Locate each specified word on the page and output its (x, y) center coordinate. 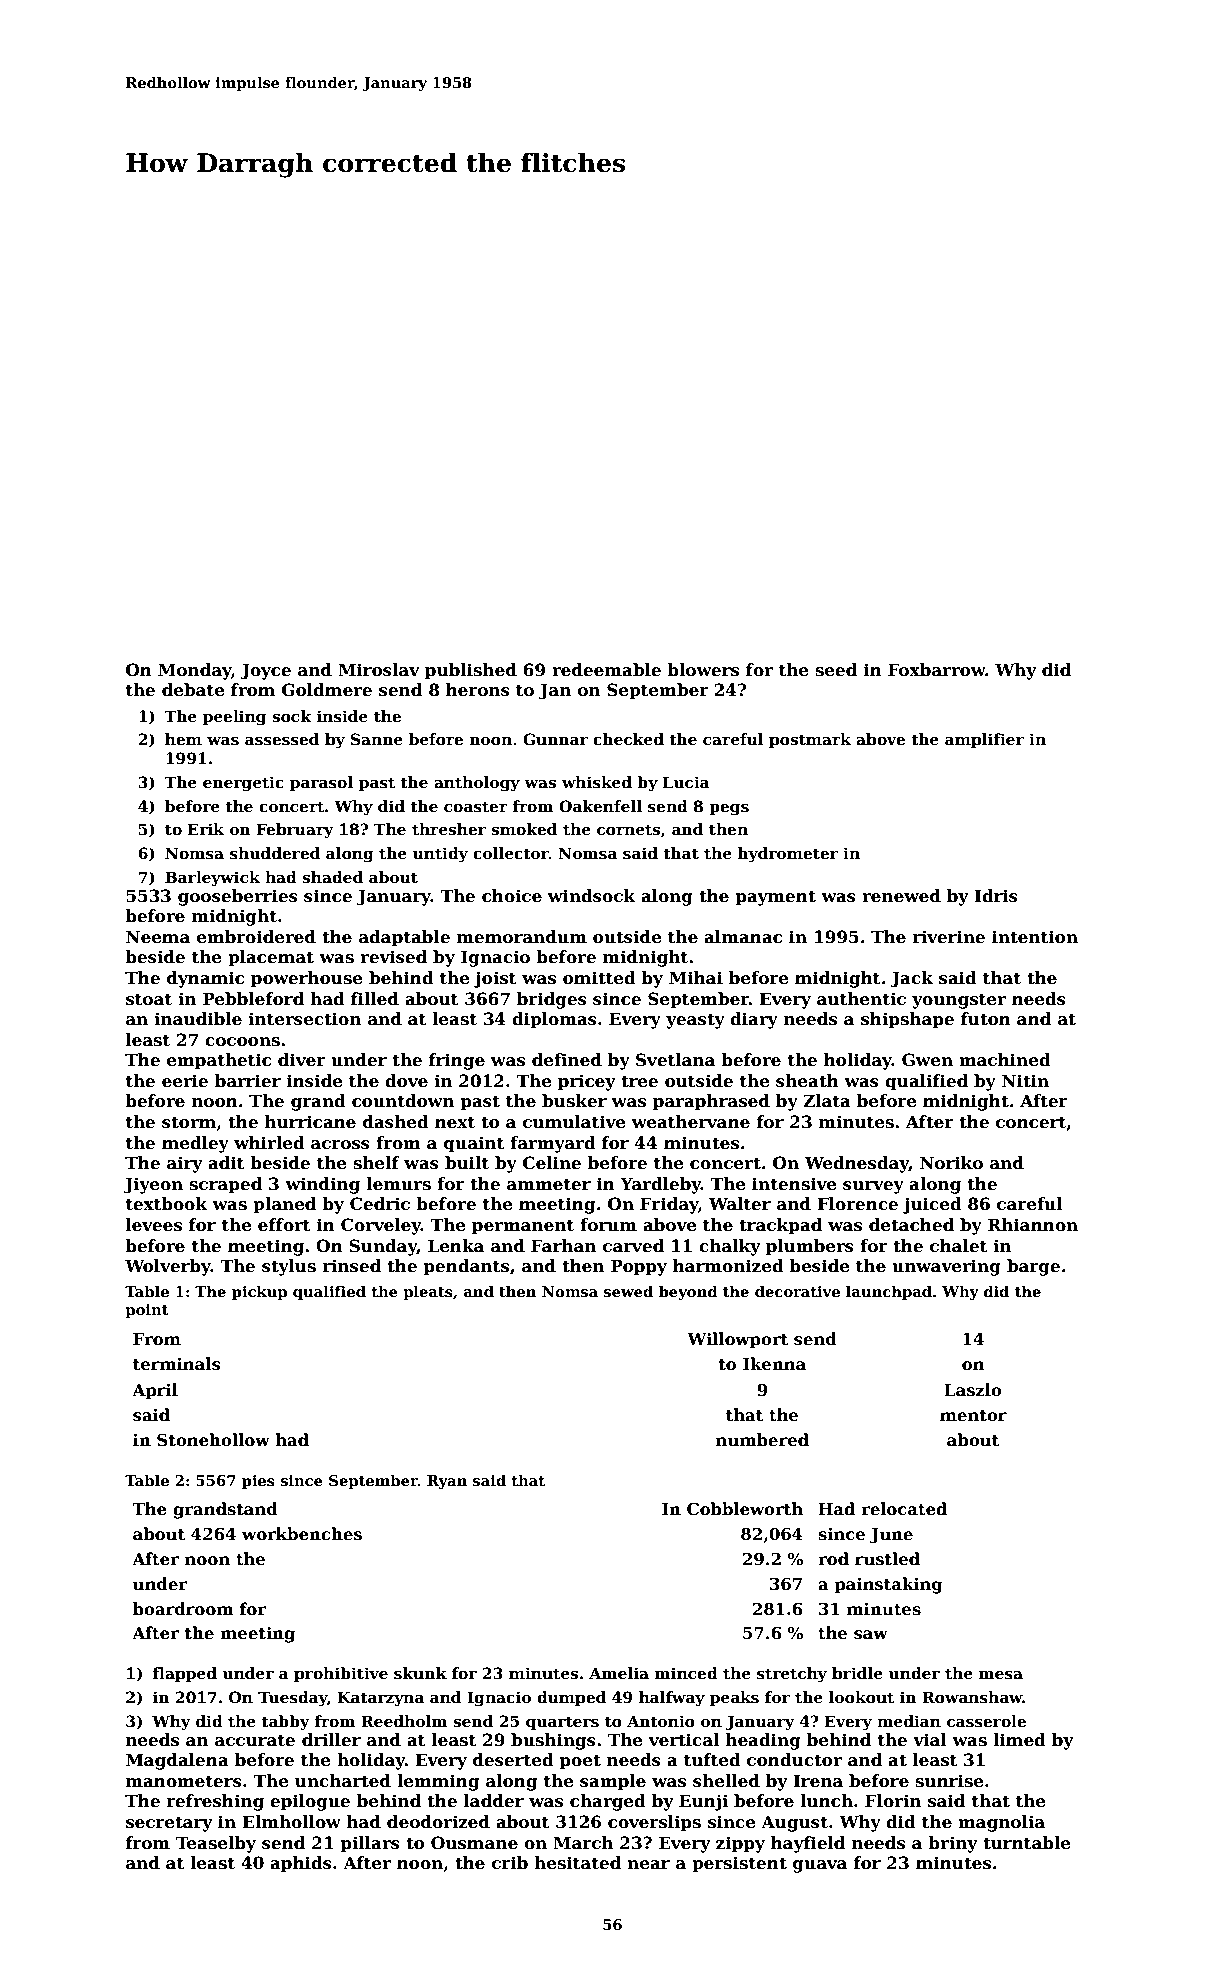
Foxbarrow (936, 670)
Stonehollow (213, 1440)
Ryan (447, 1482)
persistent (739, 1864)
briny (953, 1844)
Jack (911, 979)
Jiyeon (153, 1185)
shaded (332, 877)
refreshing (215, 1802)
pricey (587, 1082)
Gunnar (555, 739)
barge (1033, 1267)
